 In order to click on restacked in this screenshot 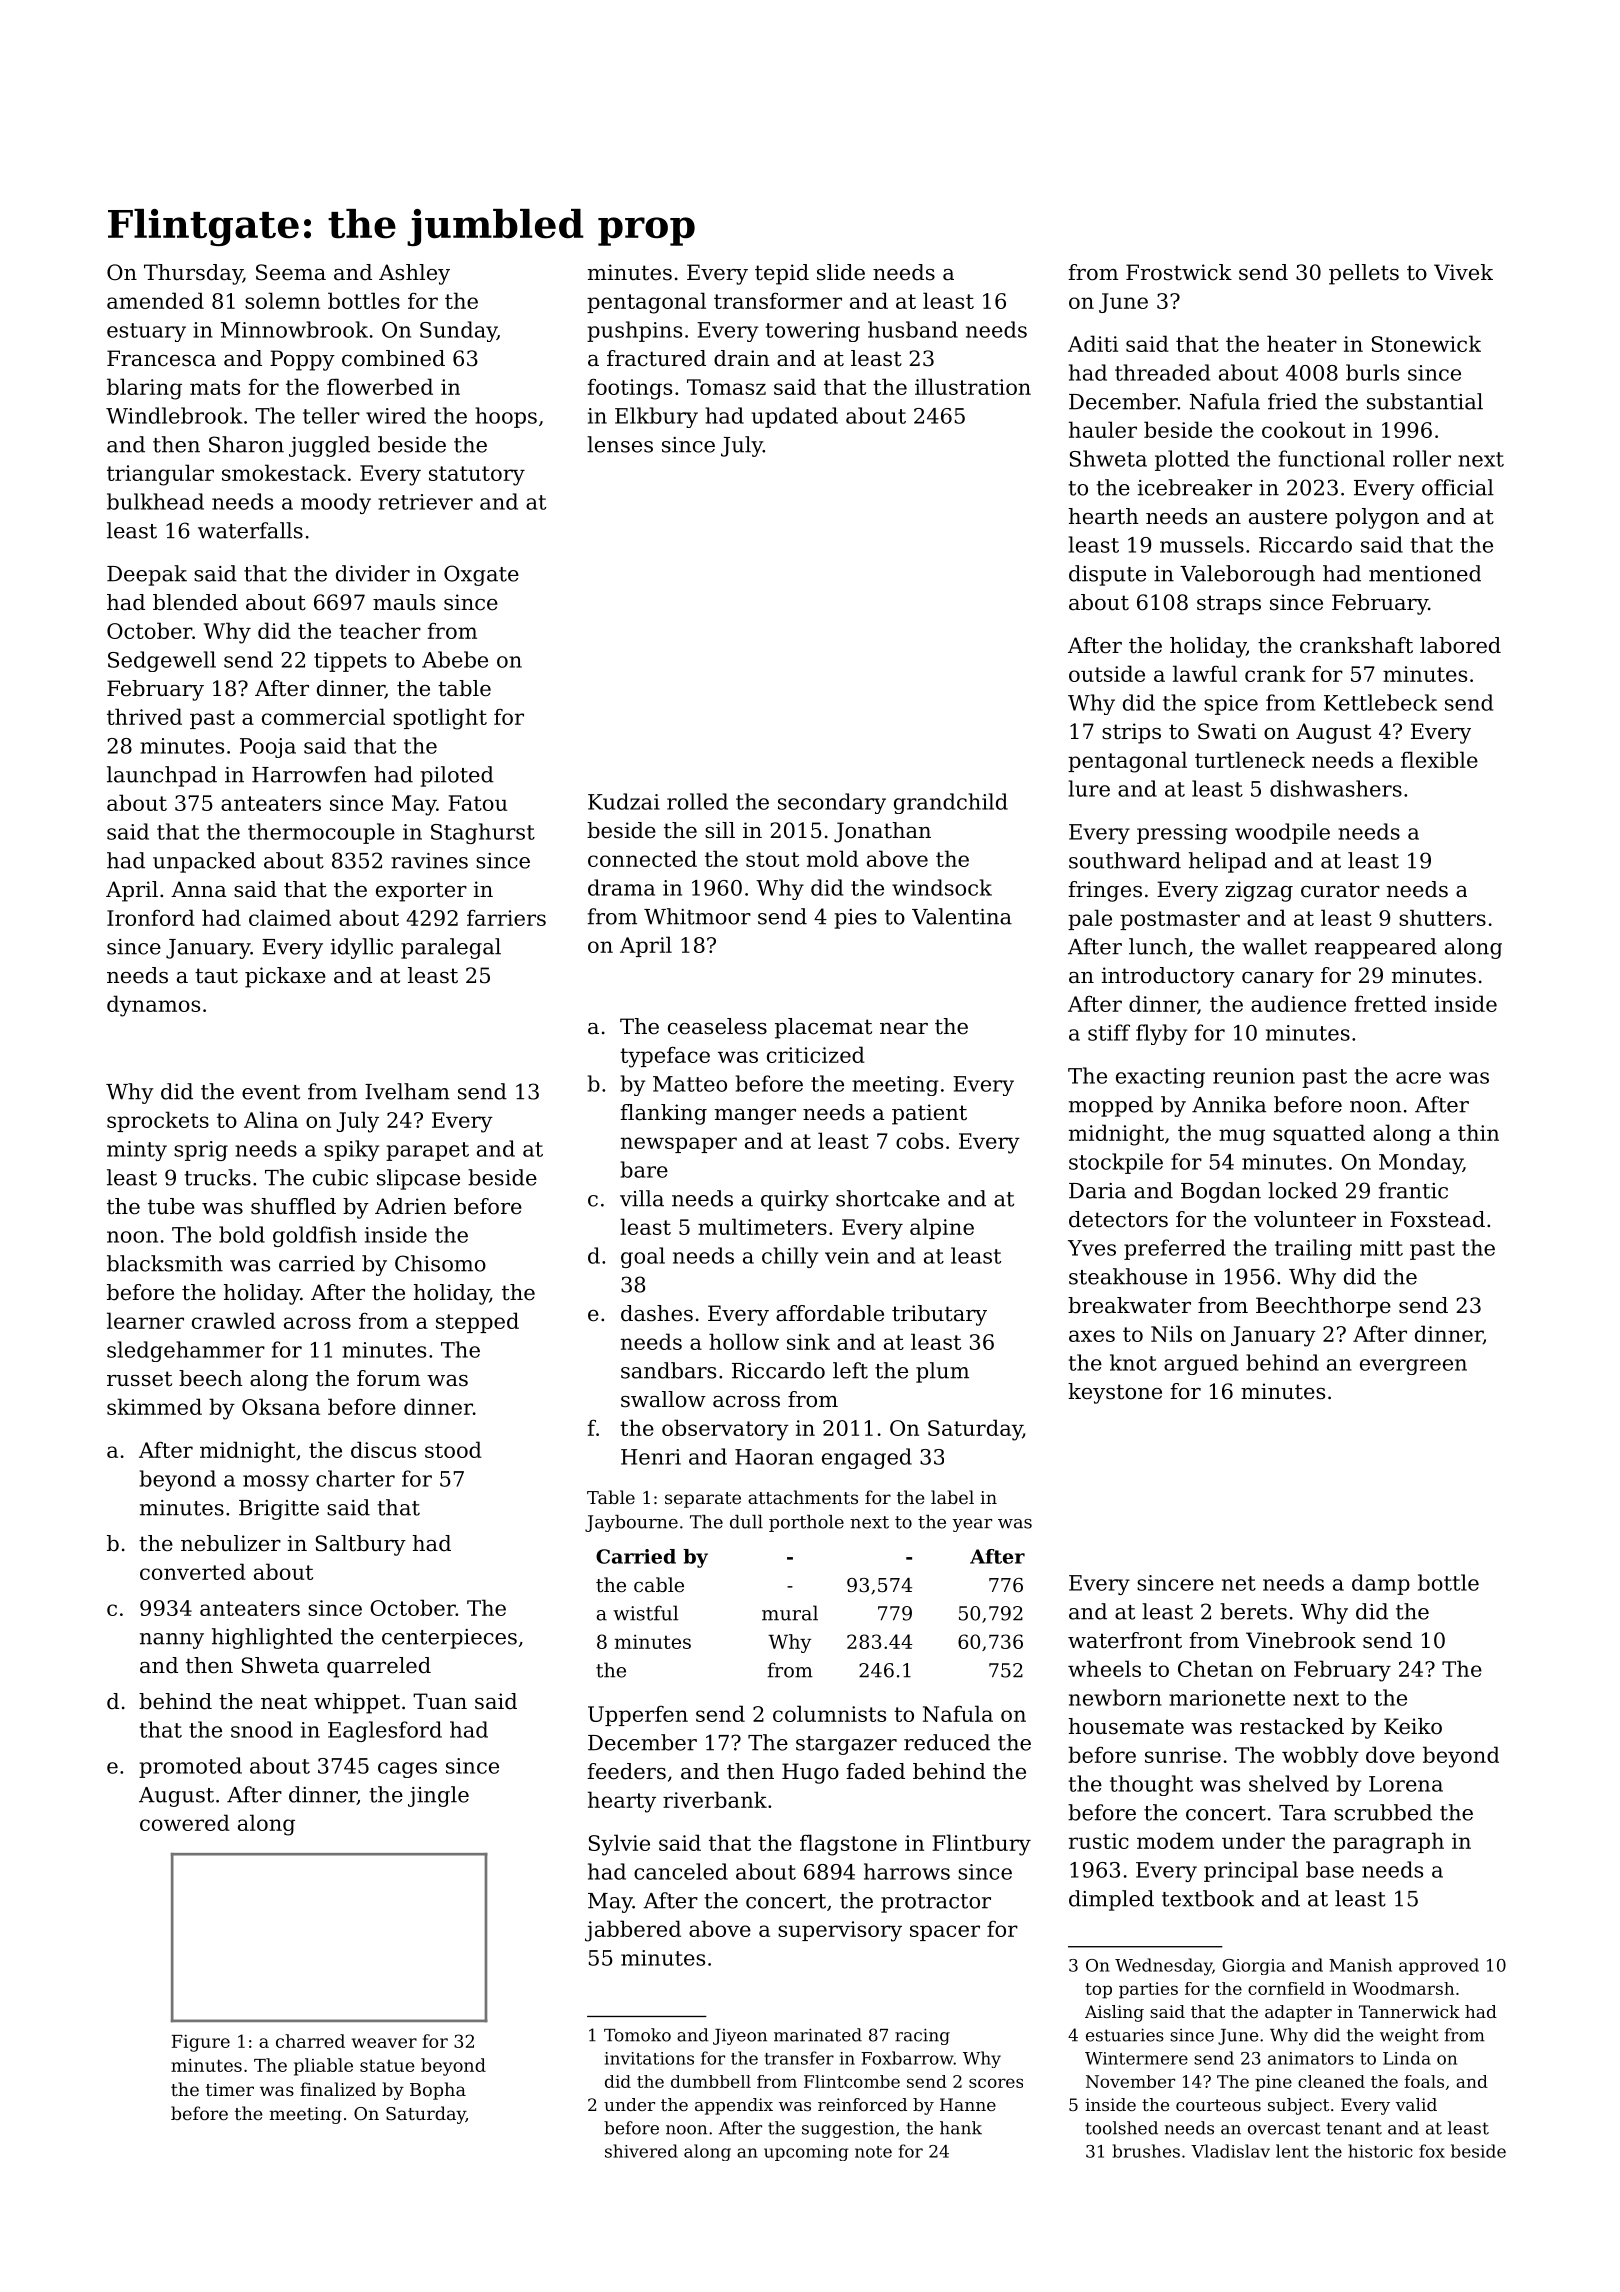, I will do `click(1292, 1726)`.
